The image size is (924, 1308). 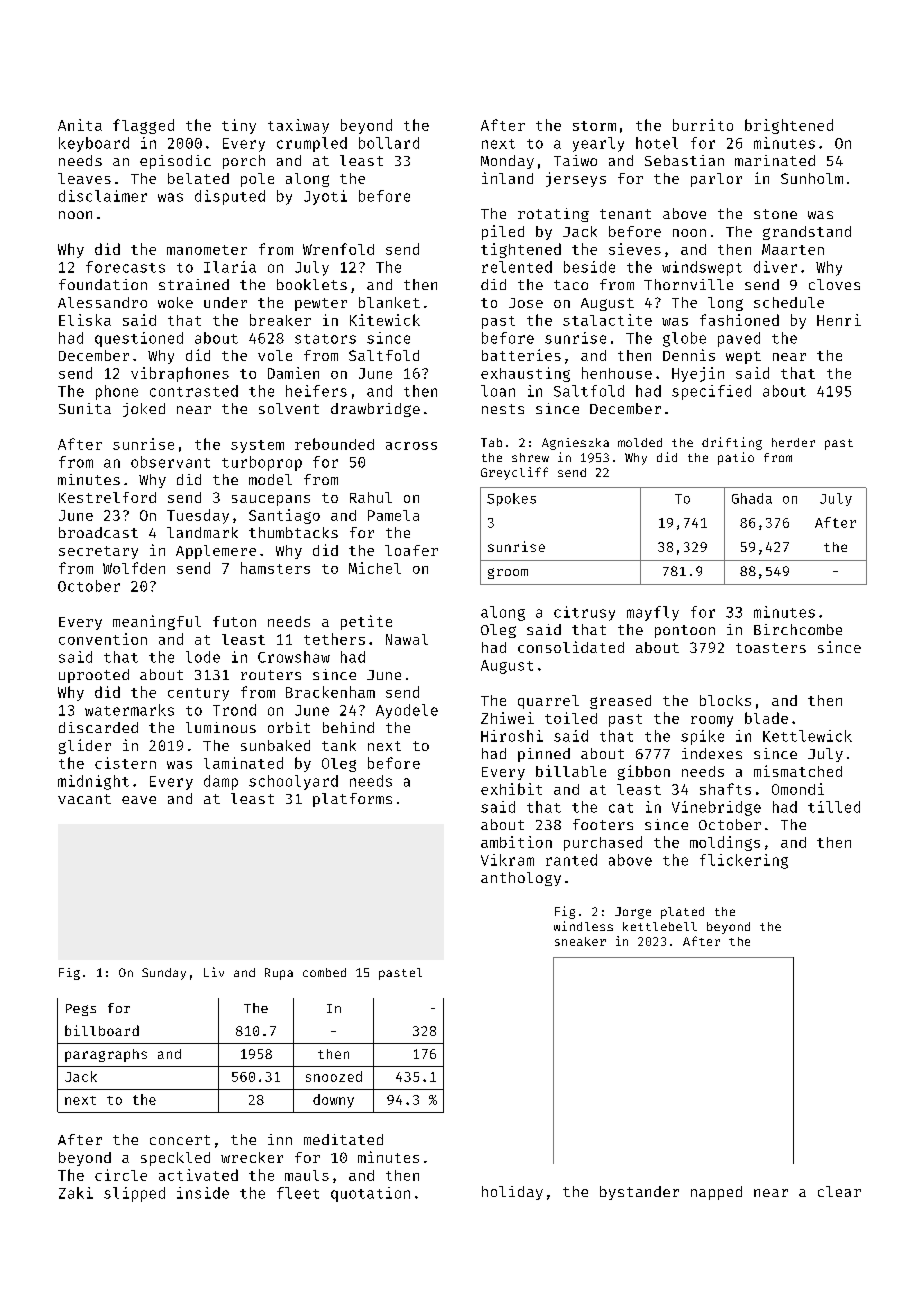 I want to click on brightened, so click(x=789, y=126).
